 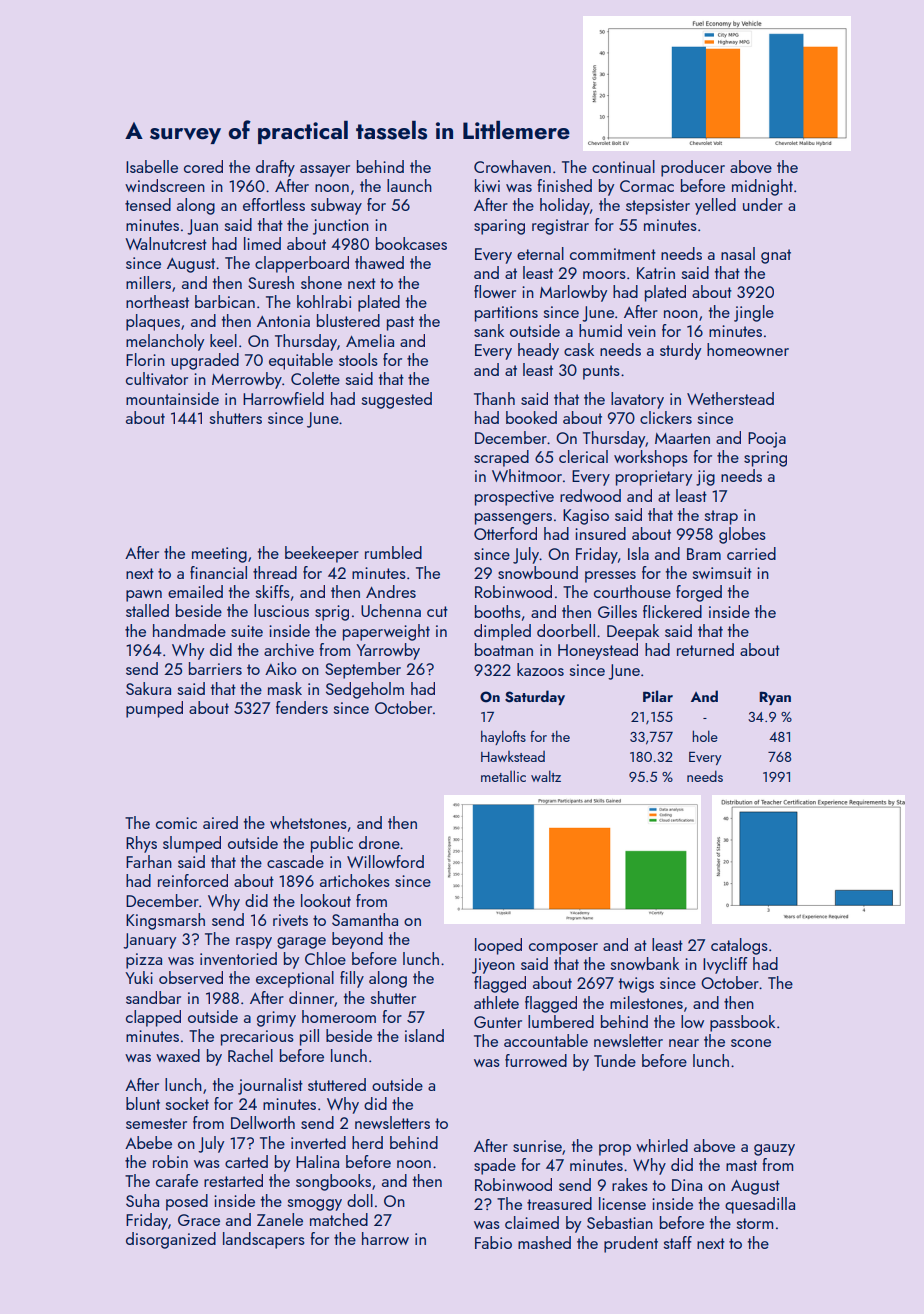 What do you see at coordinates (176, 823) in the screenshot?
I see `comic` at bounding box center [176, 823].
